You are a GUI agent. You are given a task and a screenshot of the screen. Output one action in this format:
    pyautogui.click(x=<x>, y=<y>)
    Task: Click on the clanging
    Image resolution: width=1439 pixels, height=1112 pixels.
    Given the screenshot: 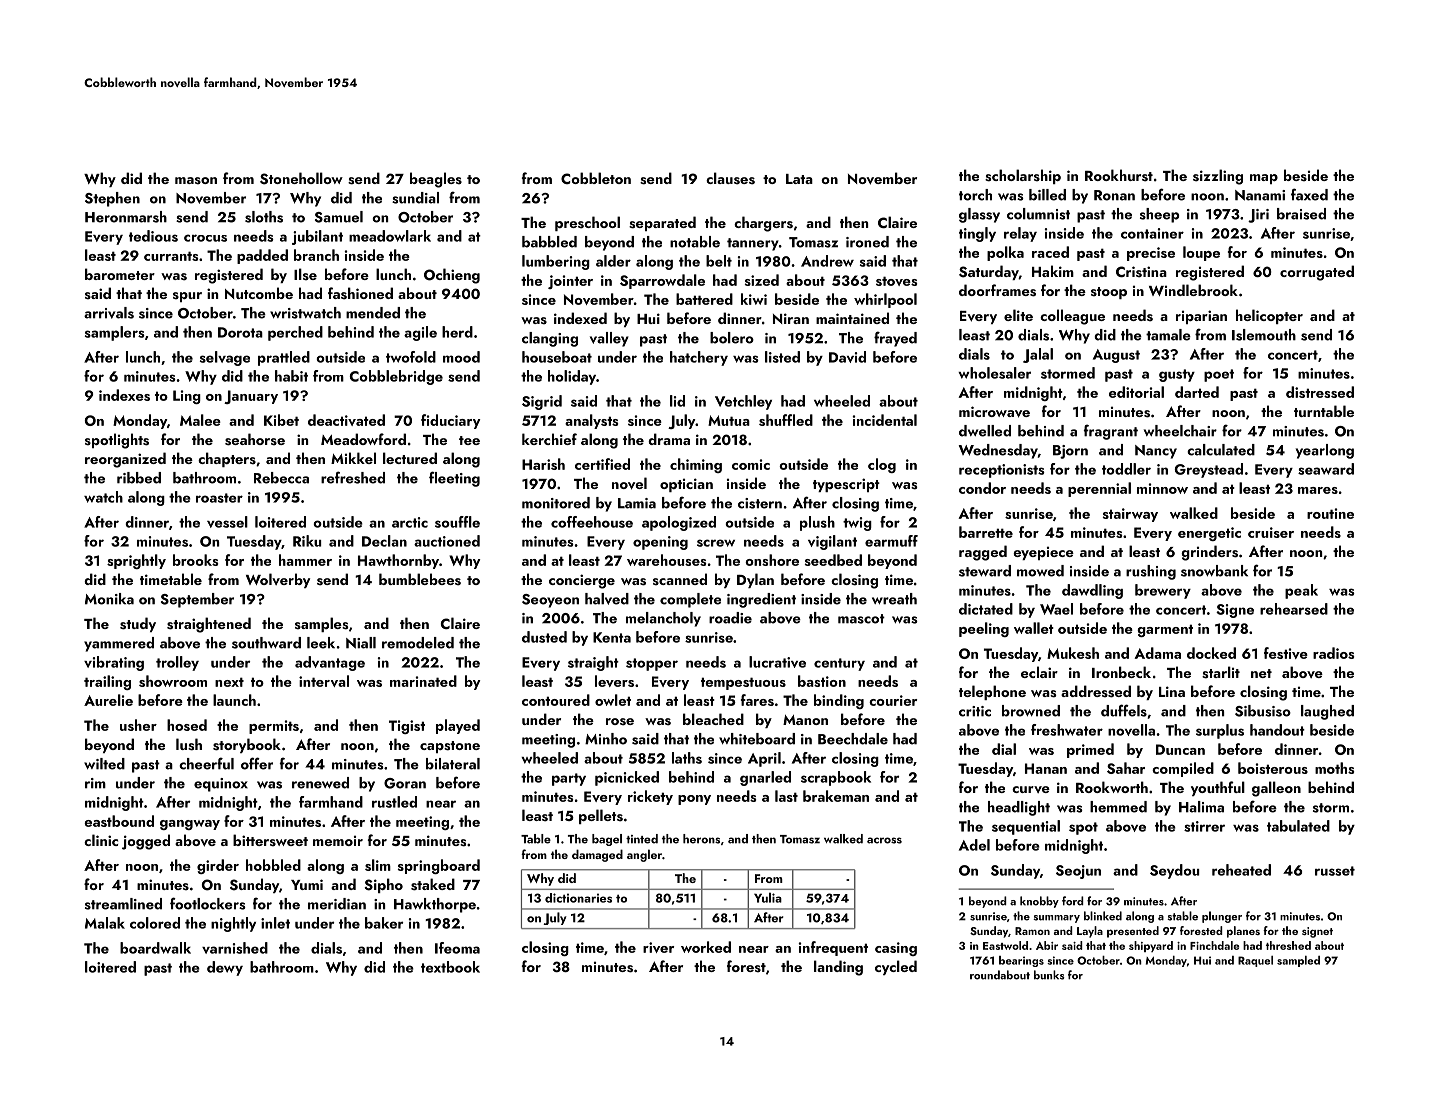 What is the action you would take?
    pyautogui.click(x=550, y=339)
